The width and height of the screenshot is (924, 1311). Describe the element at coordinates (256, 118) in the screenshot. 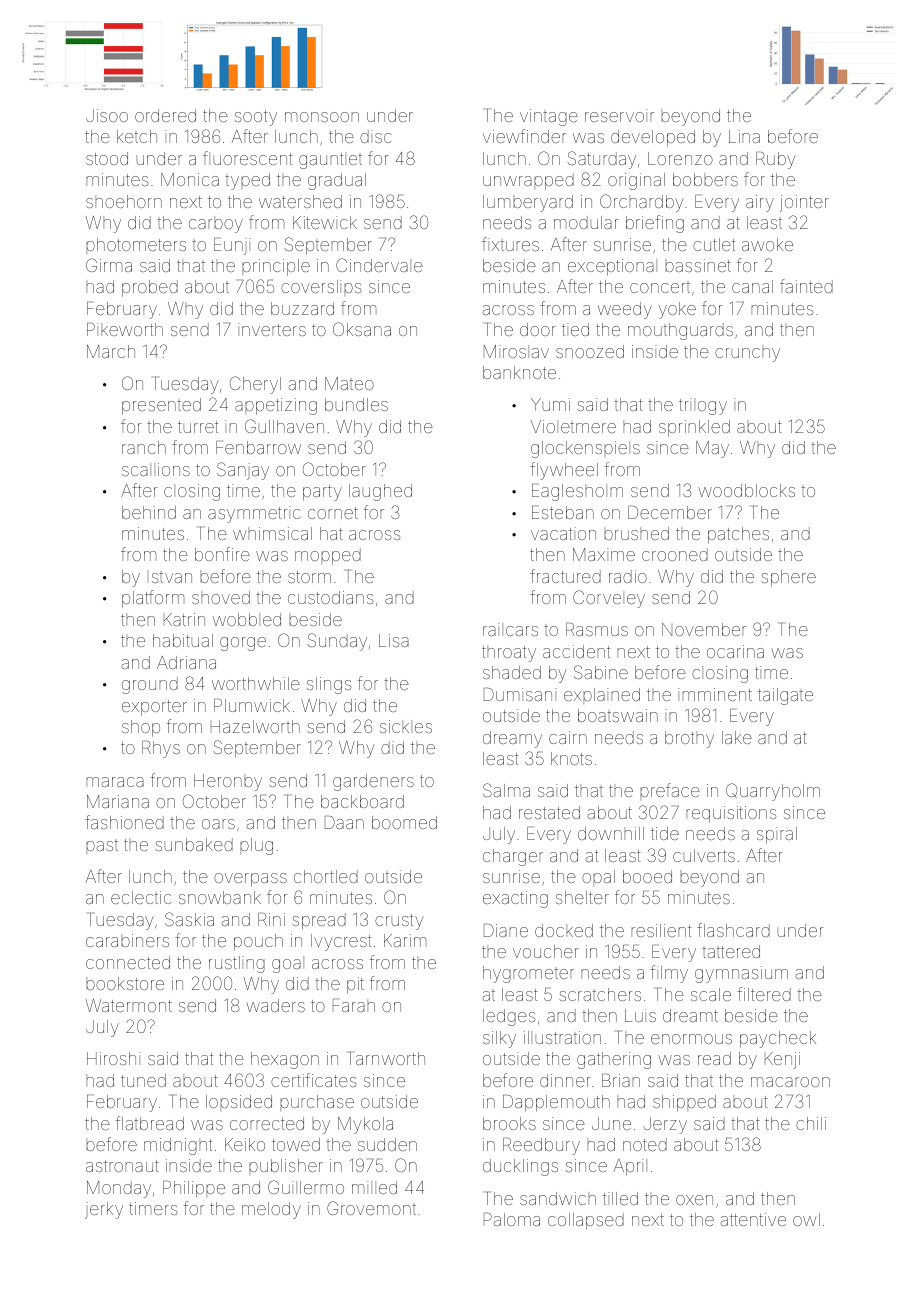

I see `sooty` at that location.
